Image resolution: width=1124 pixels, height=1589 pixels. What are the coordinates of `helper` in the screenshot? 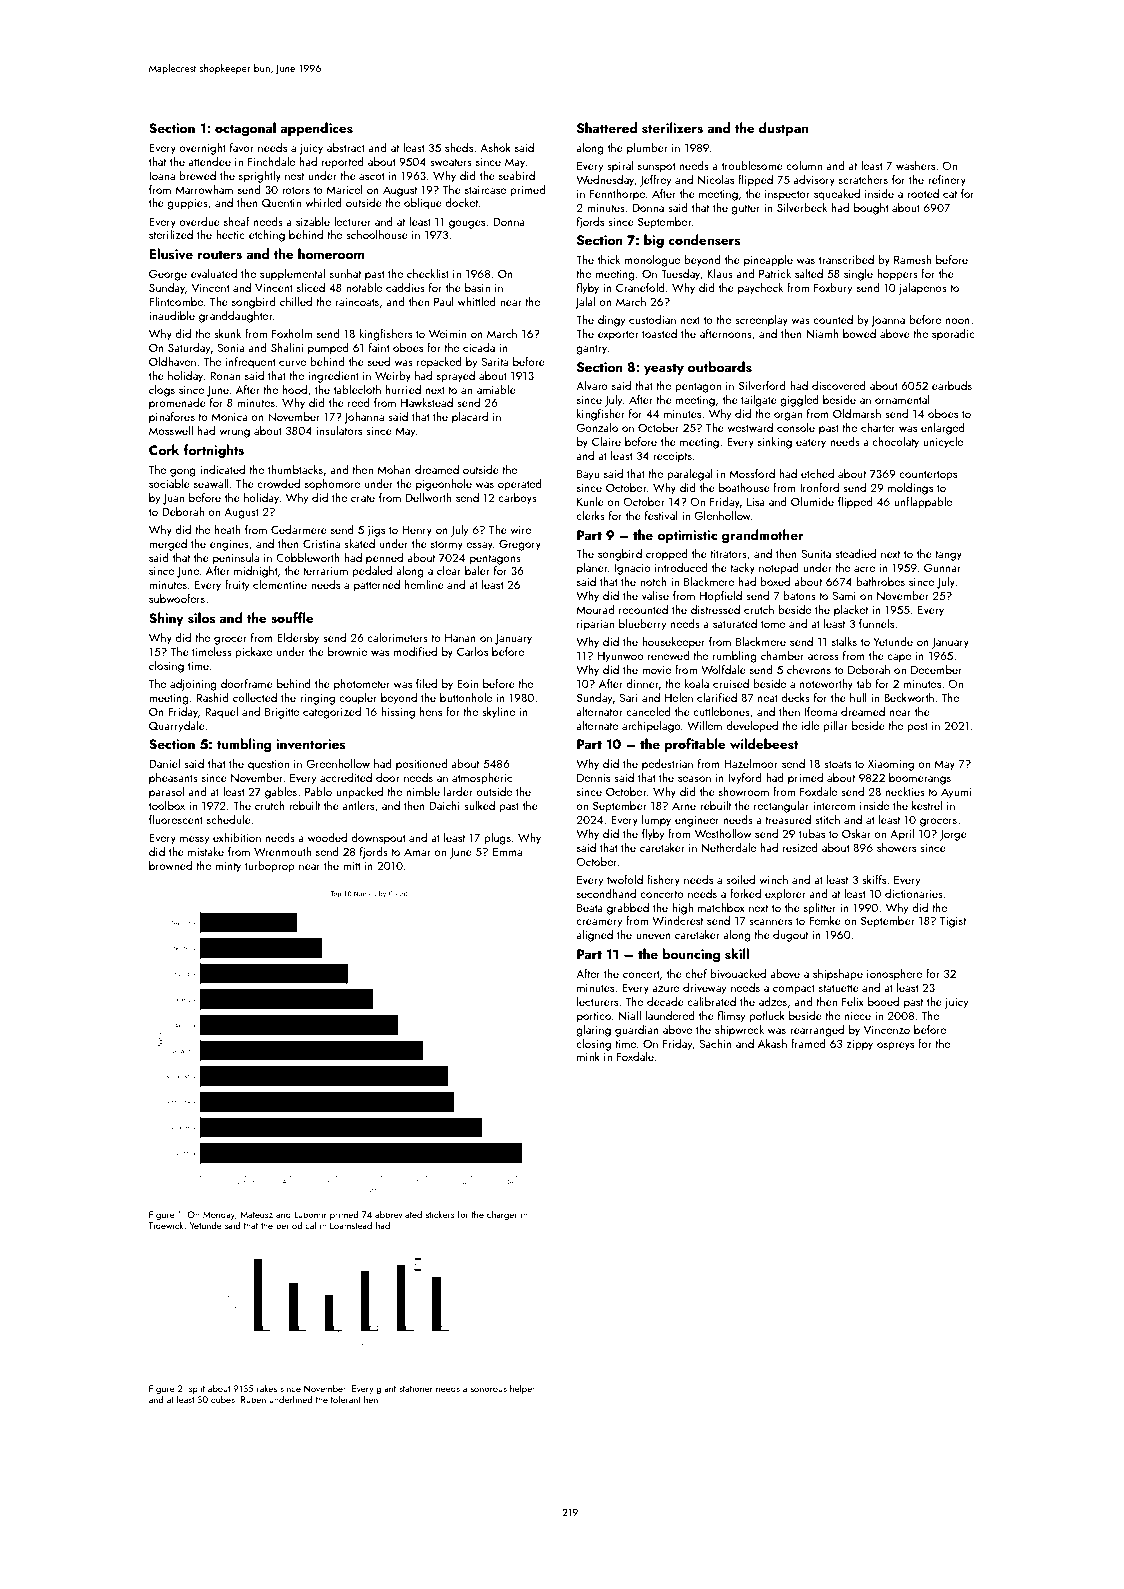 It's located at (522, 1389).
